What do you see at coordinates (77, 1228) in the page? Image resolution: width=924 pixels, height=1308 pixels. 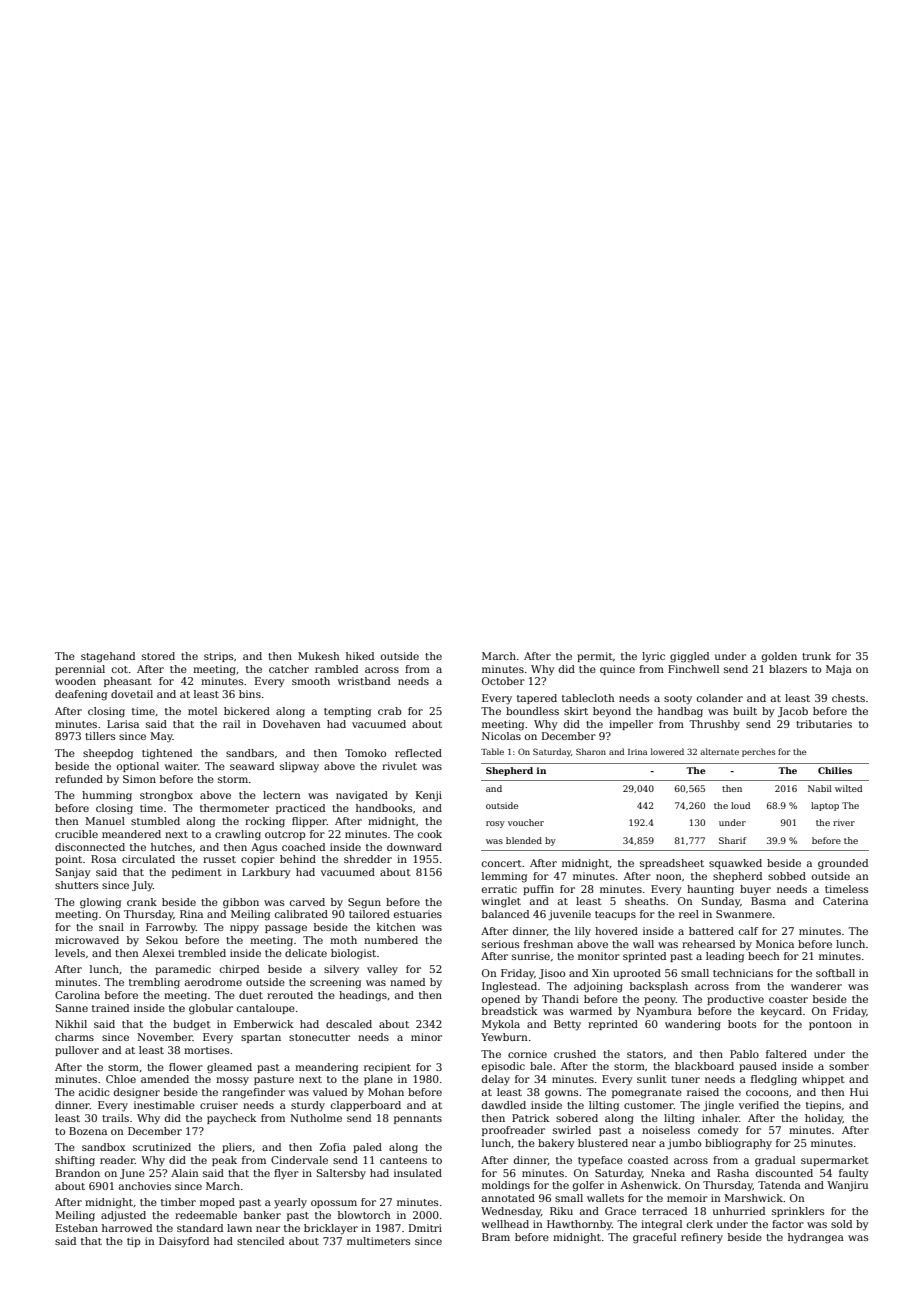 I see `Esteban` at bounding box center [77, 1228].
